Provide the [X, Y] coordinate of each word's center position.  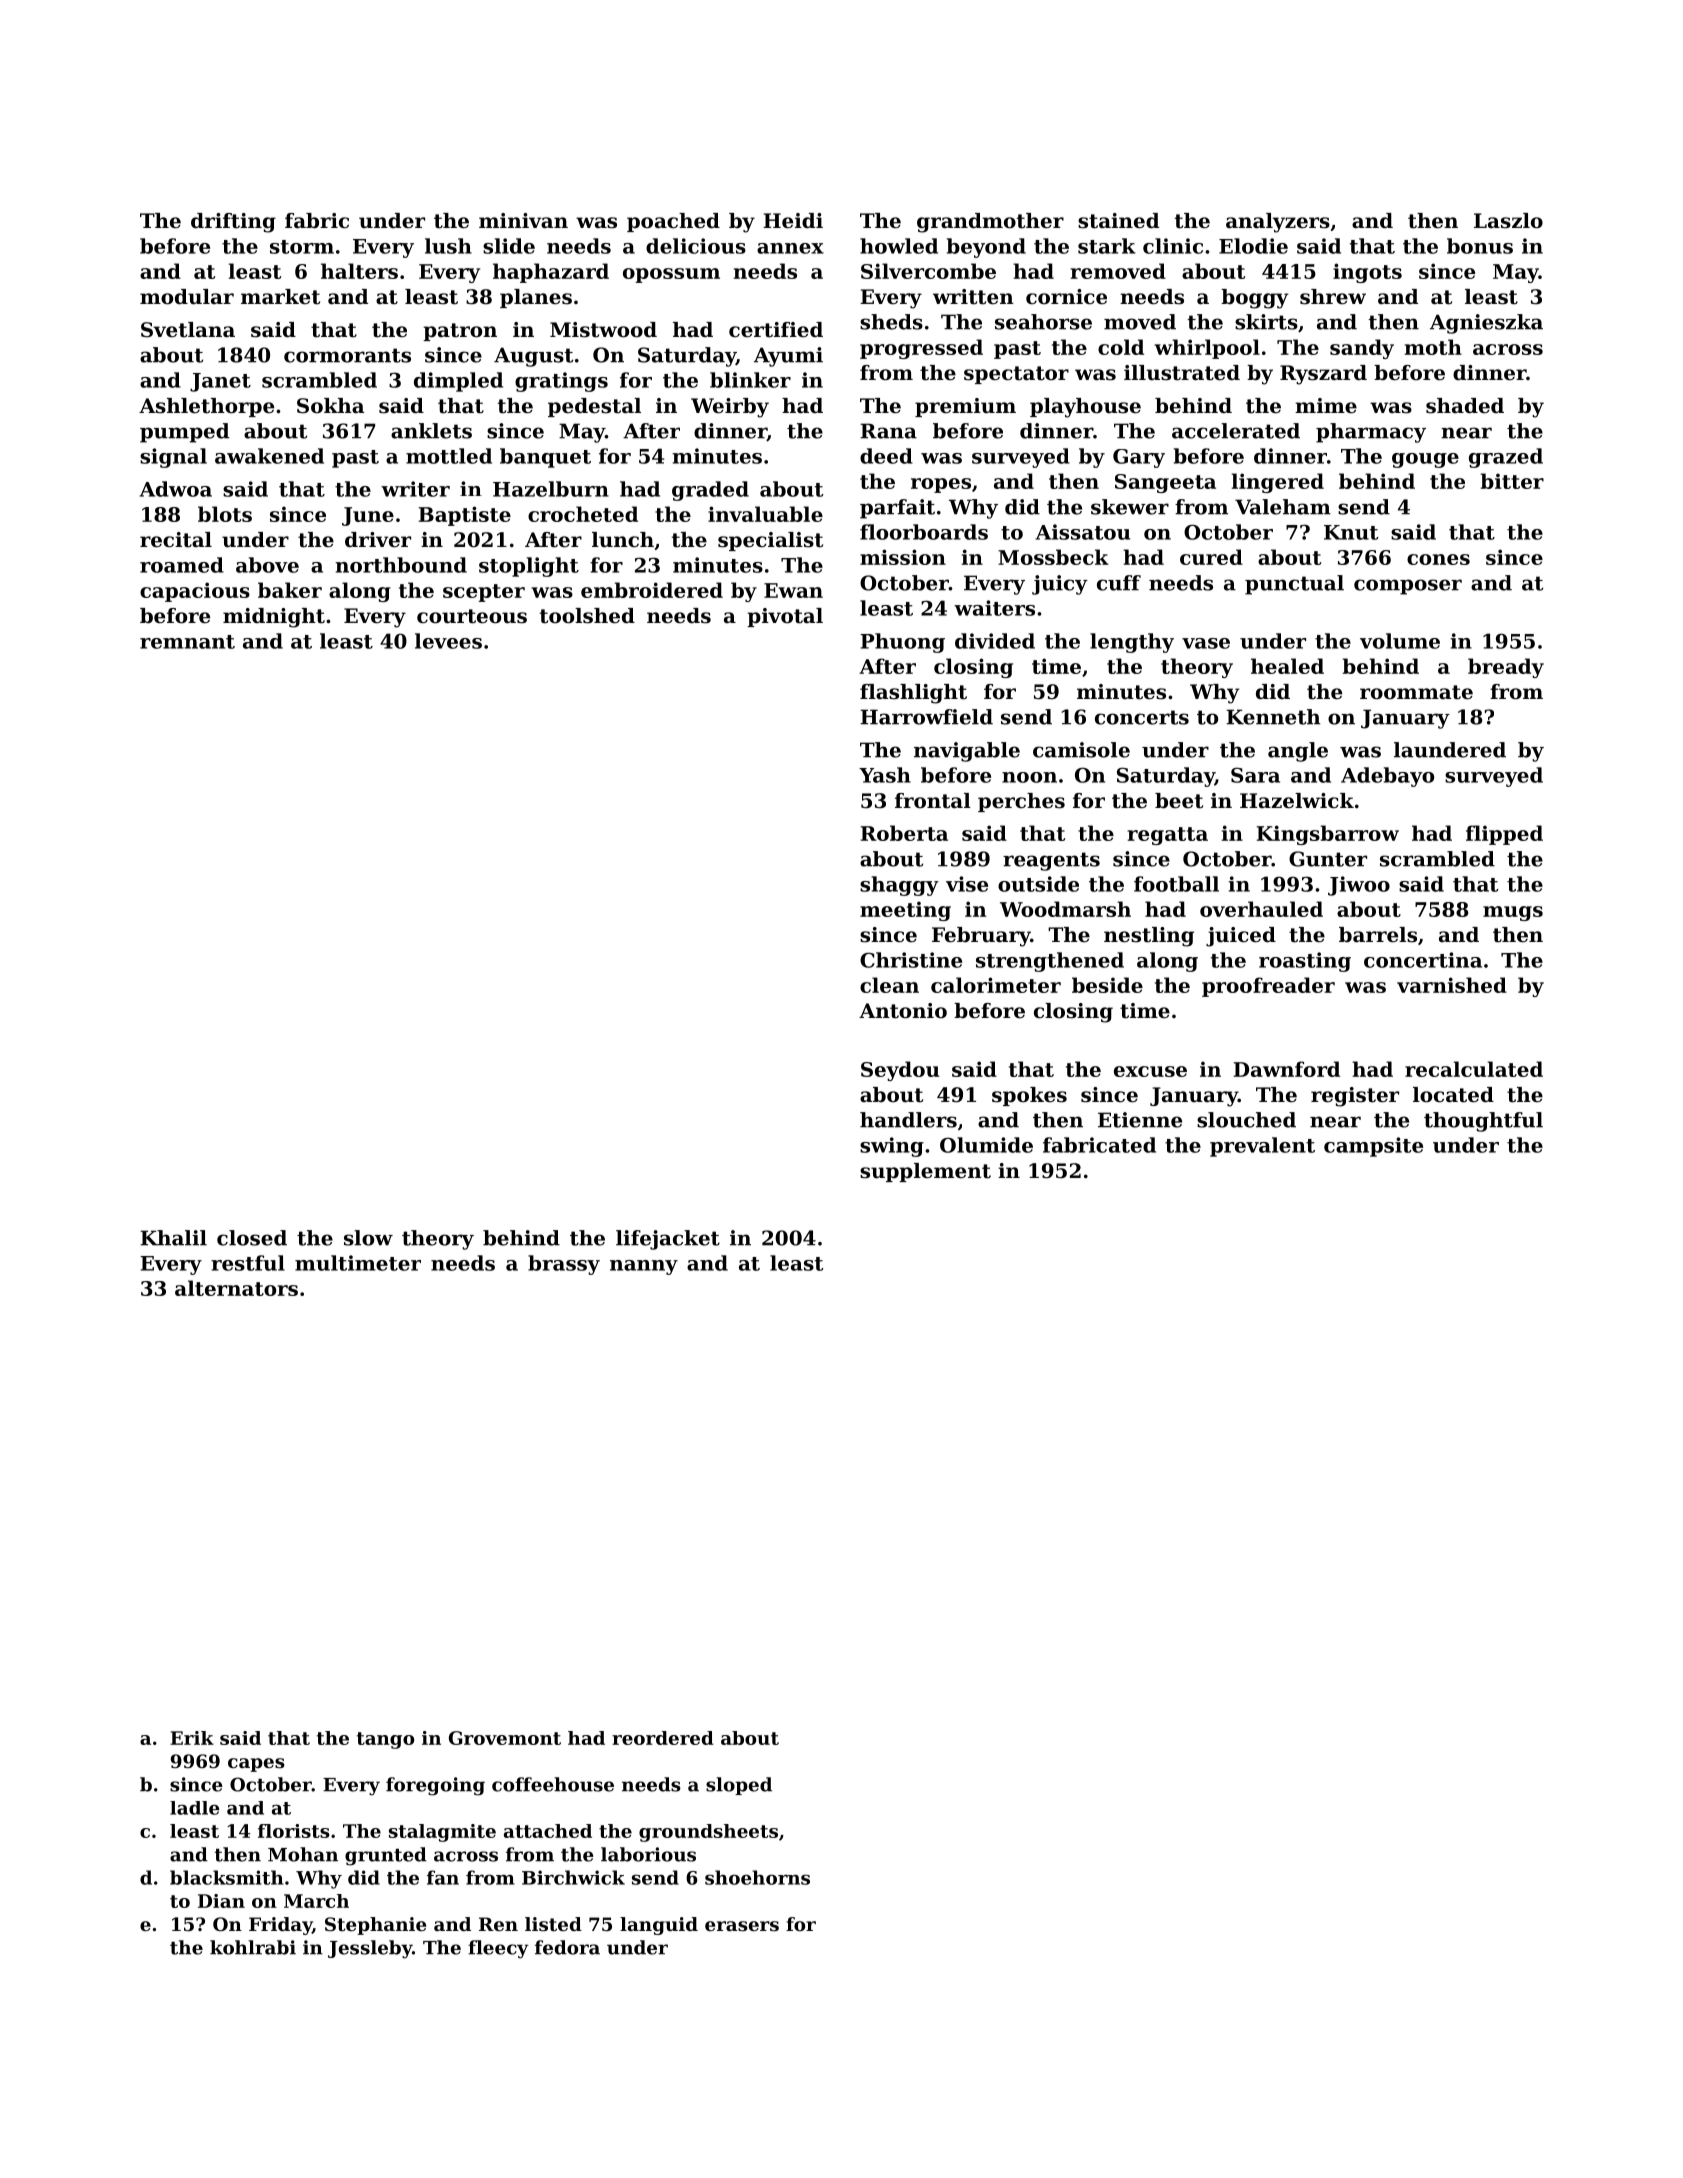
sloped [739, 1786]
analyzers [1278, 223]
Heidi [793, 221]
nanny [644, 1267]
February [981, 937]
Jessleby [370, 1949]
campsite [1373, 1147]
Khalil [173, 1238]
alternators [236, 1288]
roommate [1416, 692]
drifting [233, 223]
